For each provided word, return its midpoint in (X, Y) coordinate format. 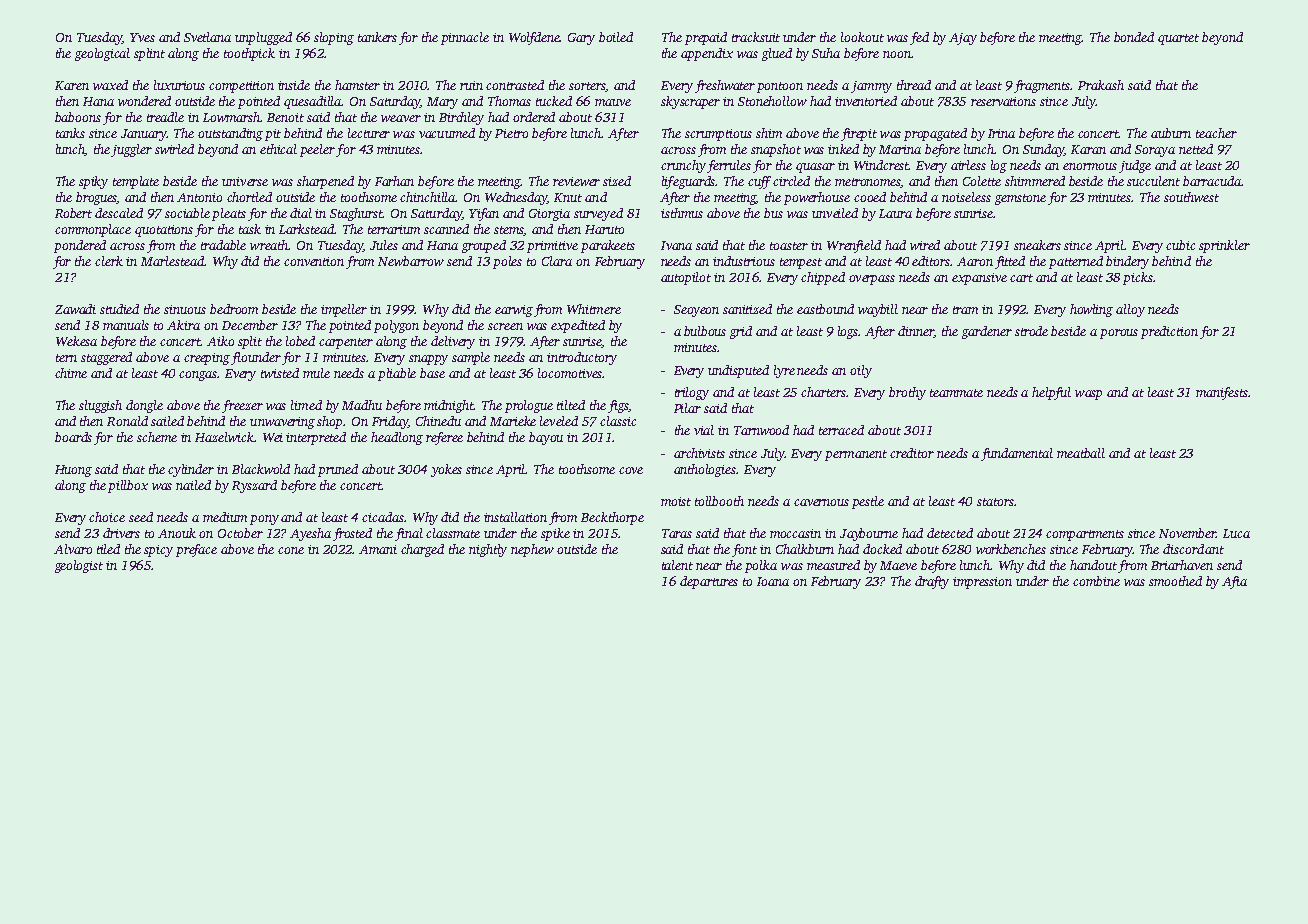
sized (617, 181)
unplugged (263, 38)
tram (965, 310)
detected (950, 533)
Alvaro (73, 549)
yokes (446, 470)
